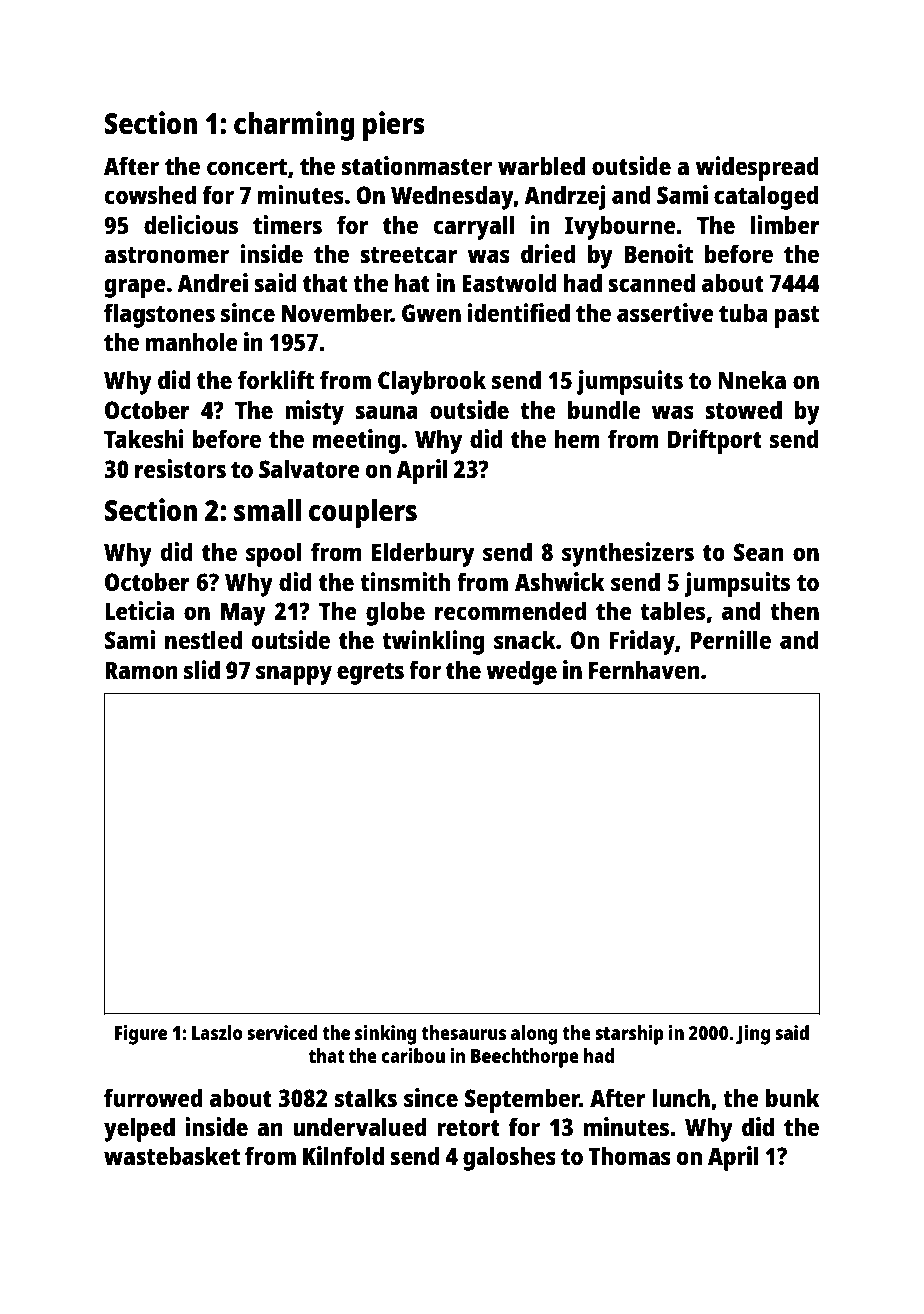  Describe the element at coordinates (141, 670) in the image. I see `Ramon` at that location.
